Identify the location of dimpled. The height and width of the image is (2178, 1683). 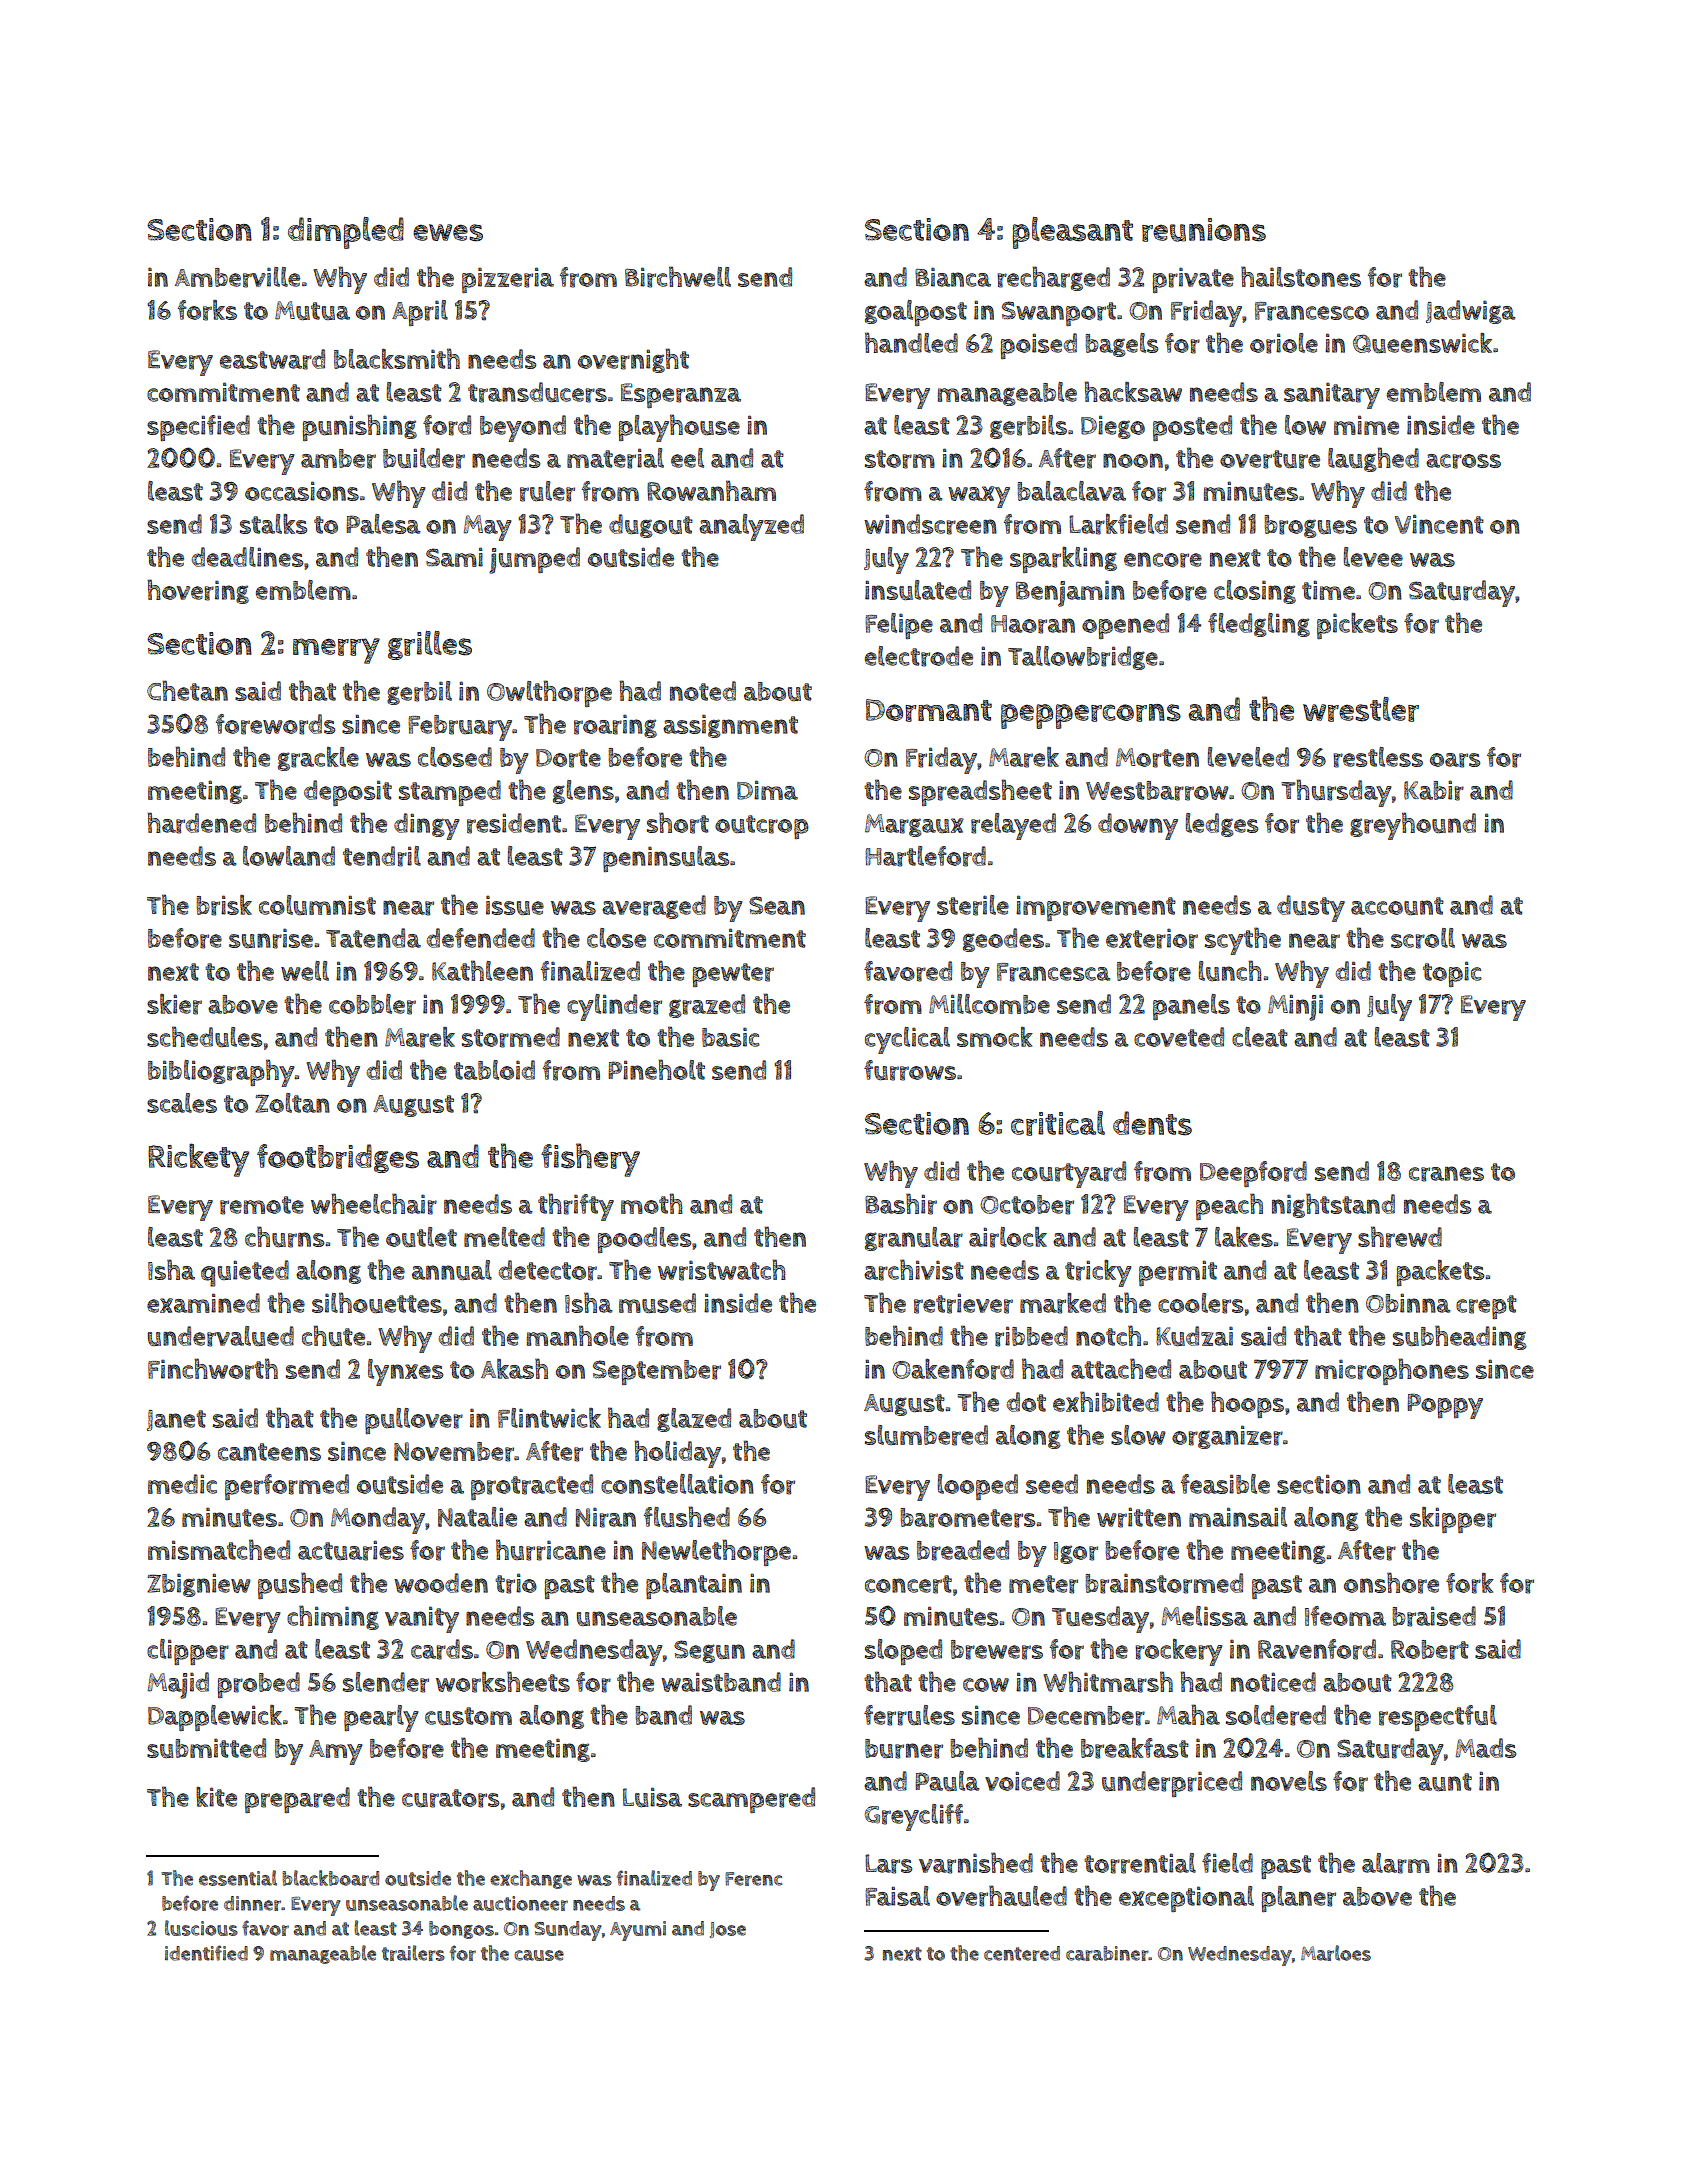
(346, 233).
